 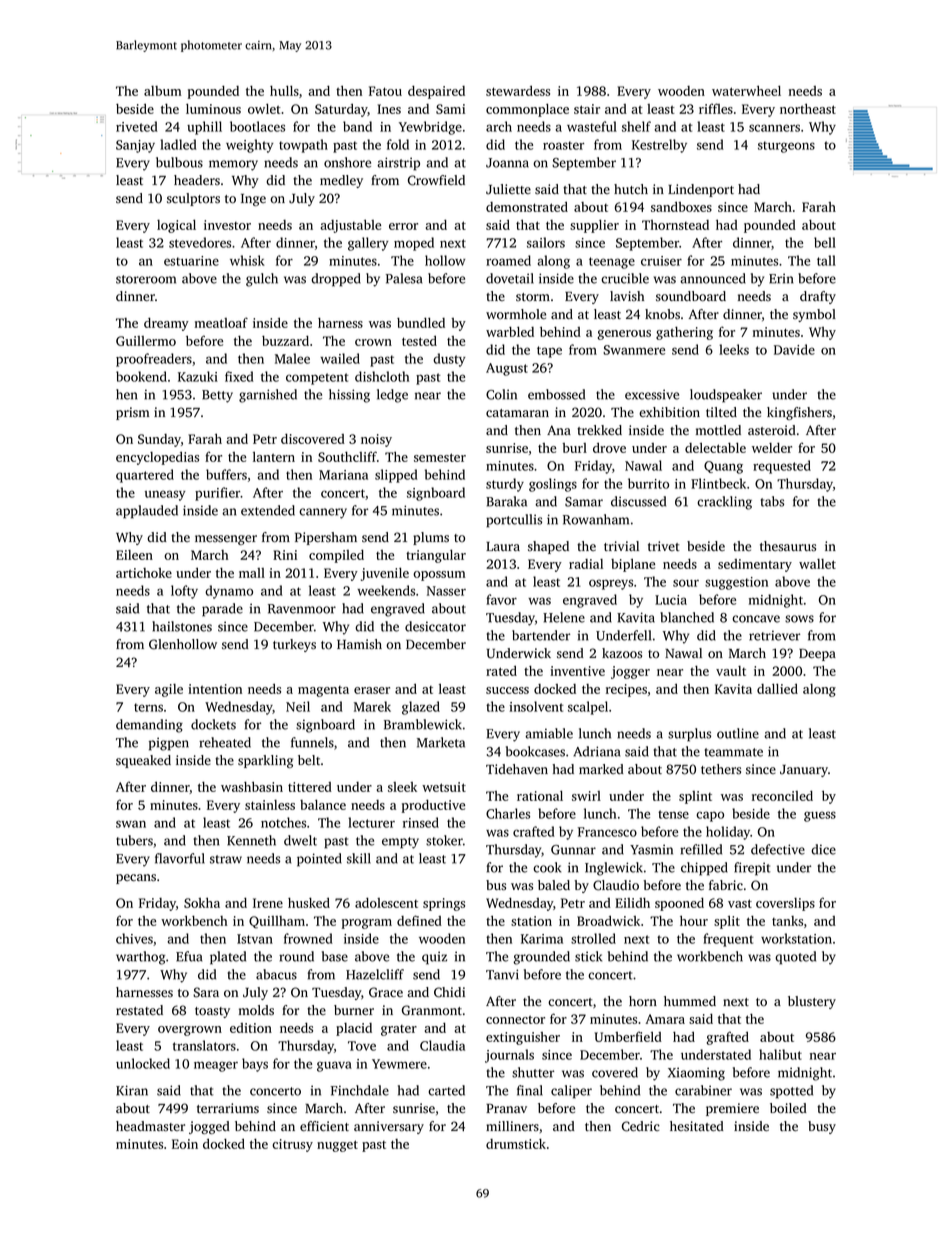 What do you see at coordinates (276, 974) in the screenshot?
I see `abacus` at bounding box center [276, 974].
